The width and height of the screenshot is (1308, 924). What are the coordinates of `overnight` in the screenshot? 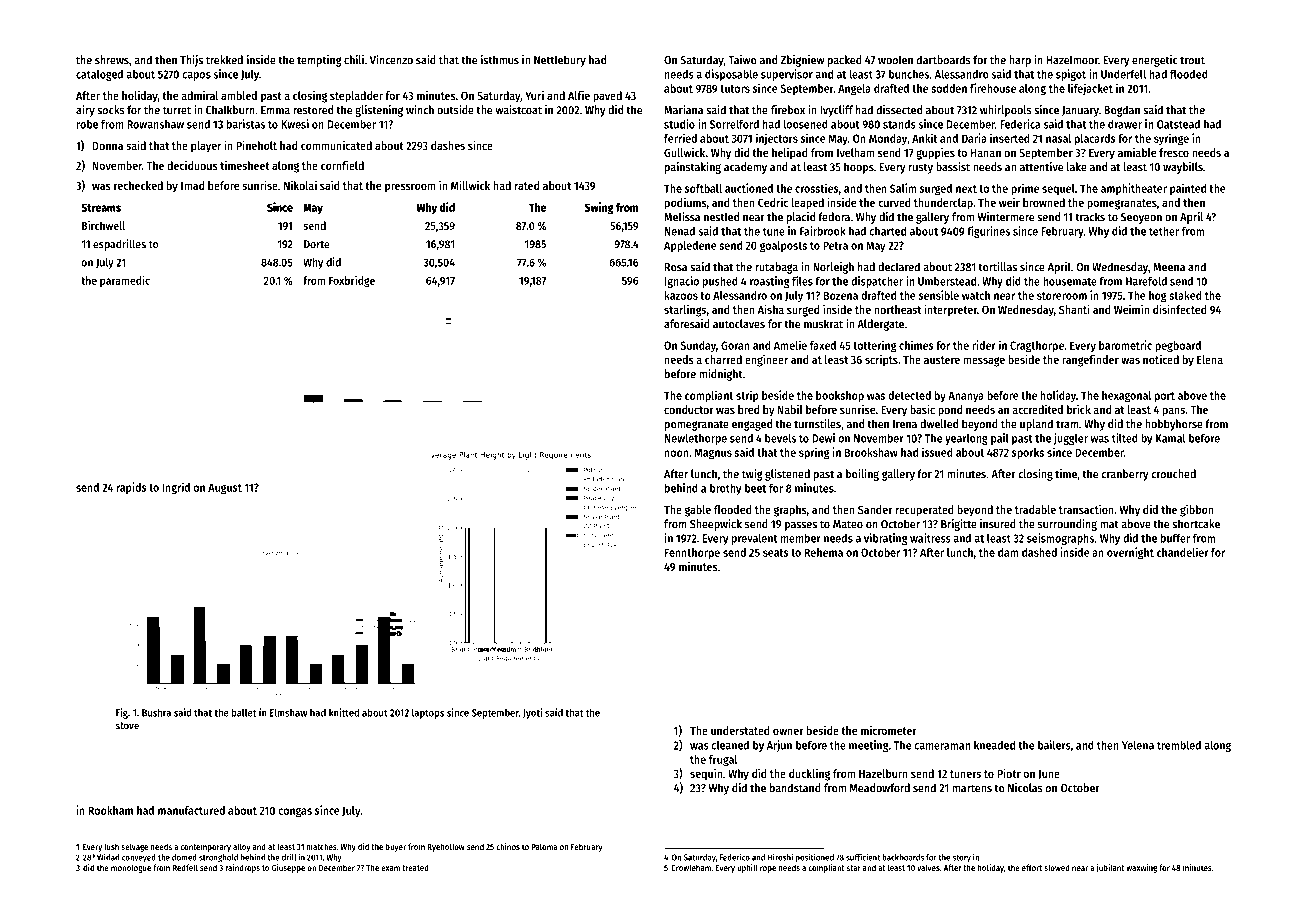 It's located at (1130, 553).
